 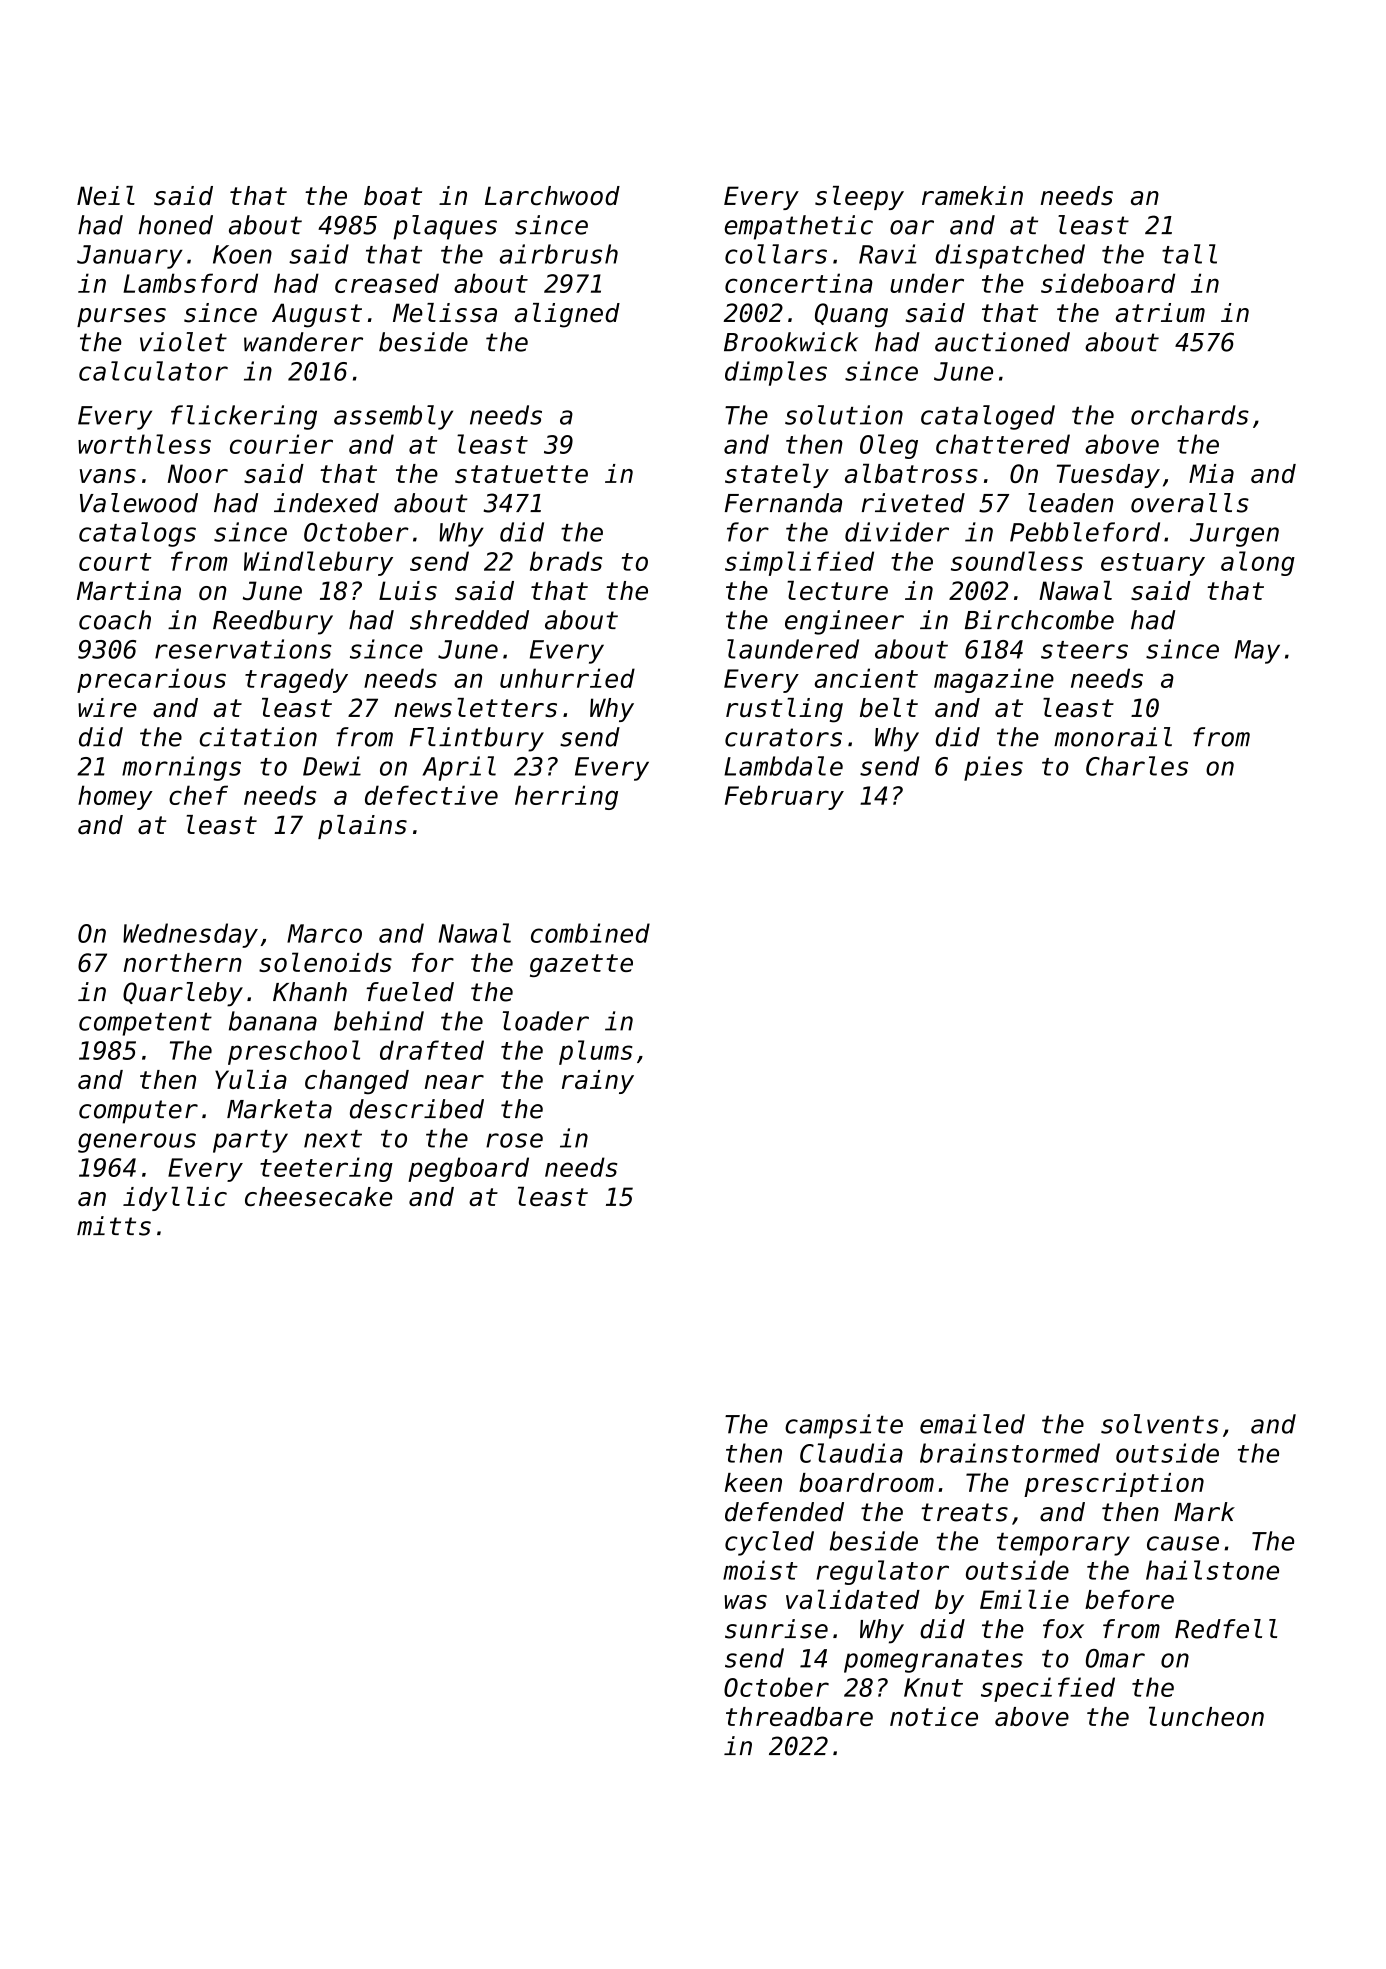 What do you see at coordinates (521, 474) in the image?
I see `statuette` at bounding box center [521, 474].
